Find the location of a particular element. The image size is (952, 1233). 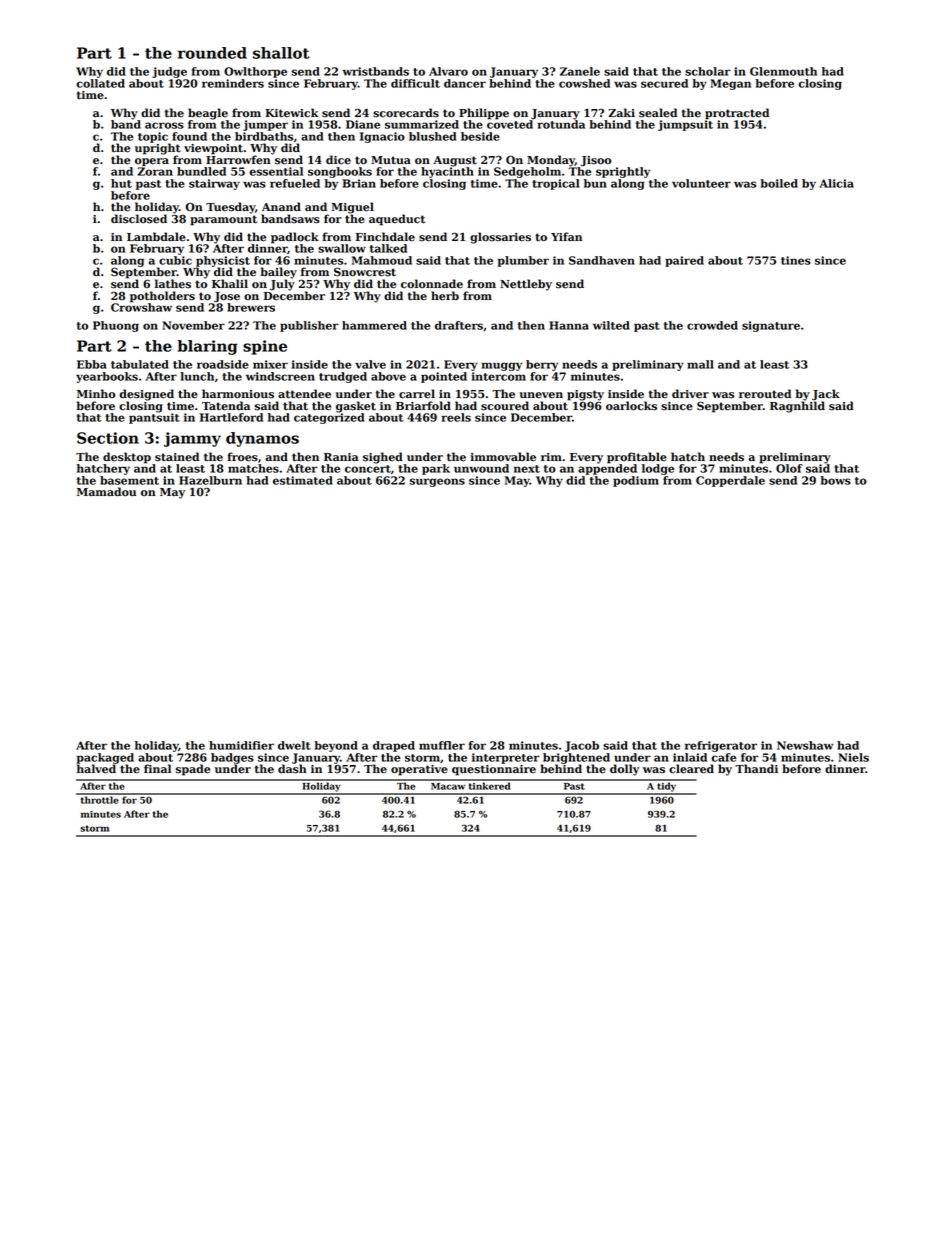

Zanele is located at coordinates (580, 71).
